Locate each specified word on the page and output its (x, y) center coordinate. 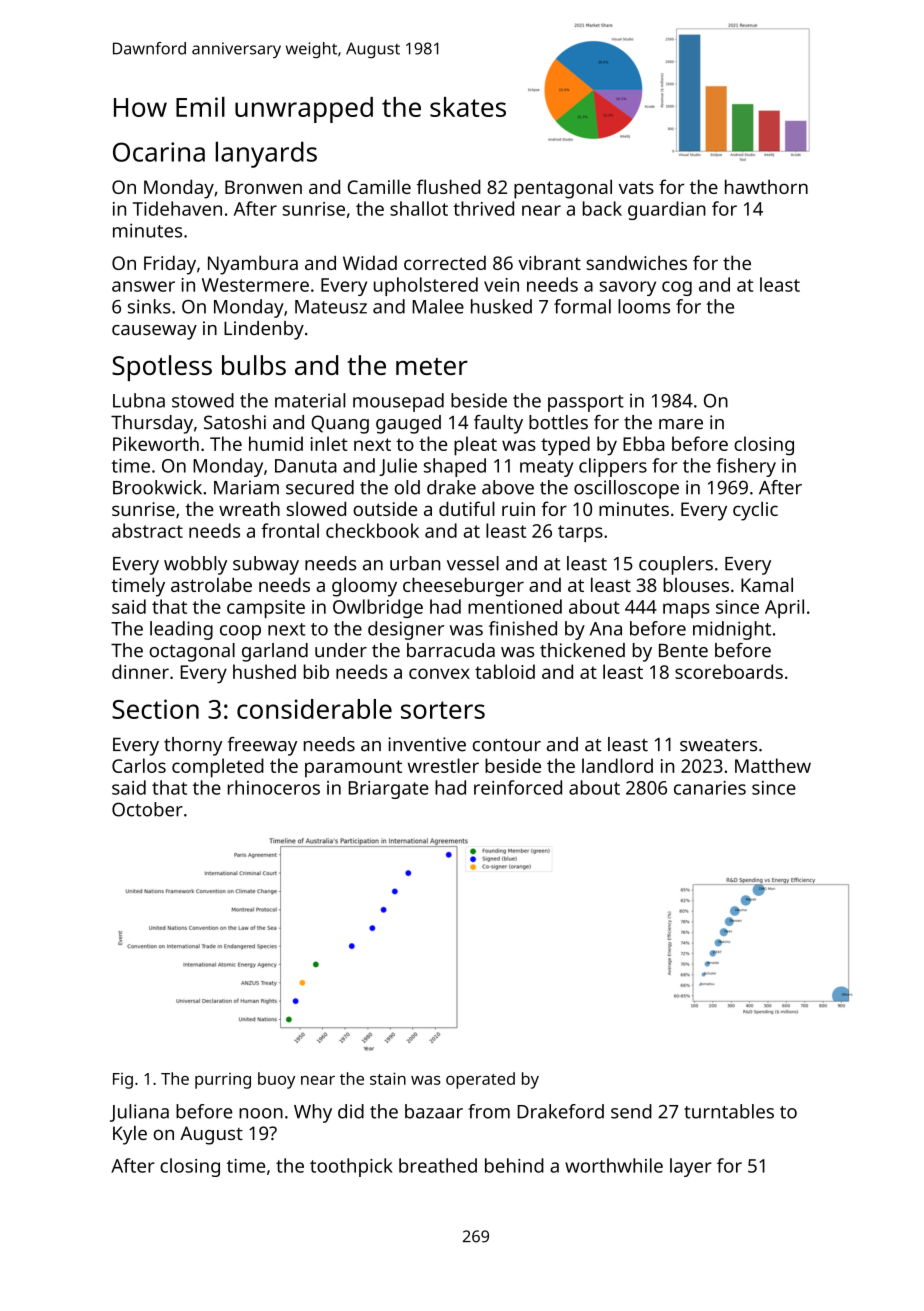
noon (261, 1113)
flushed (448, 186)
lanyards (266, 154)
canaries (710, 788)
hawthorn (766, 186)
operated (480, 1080)
